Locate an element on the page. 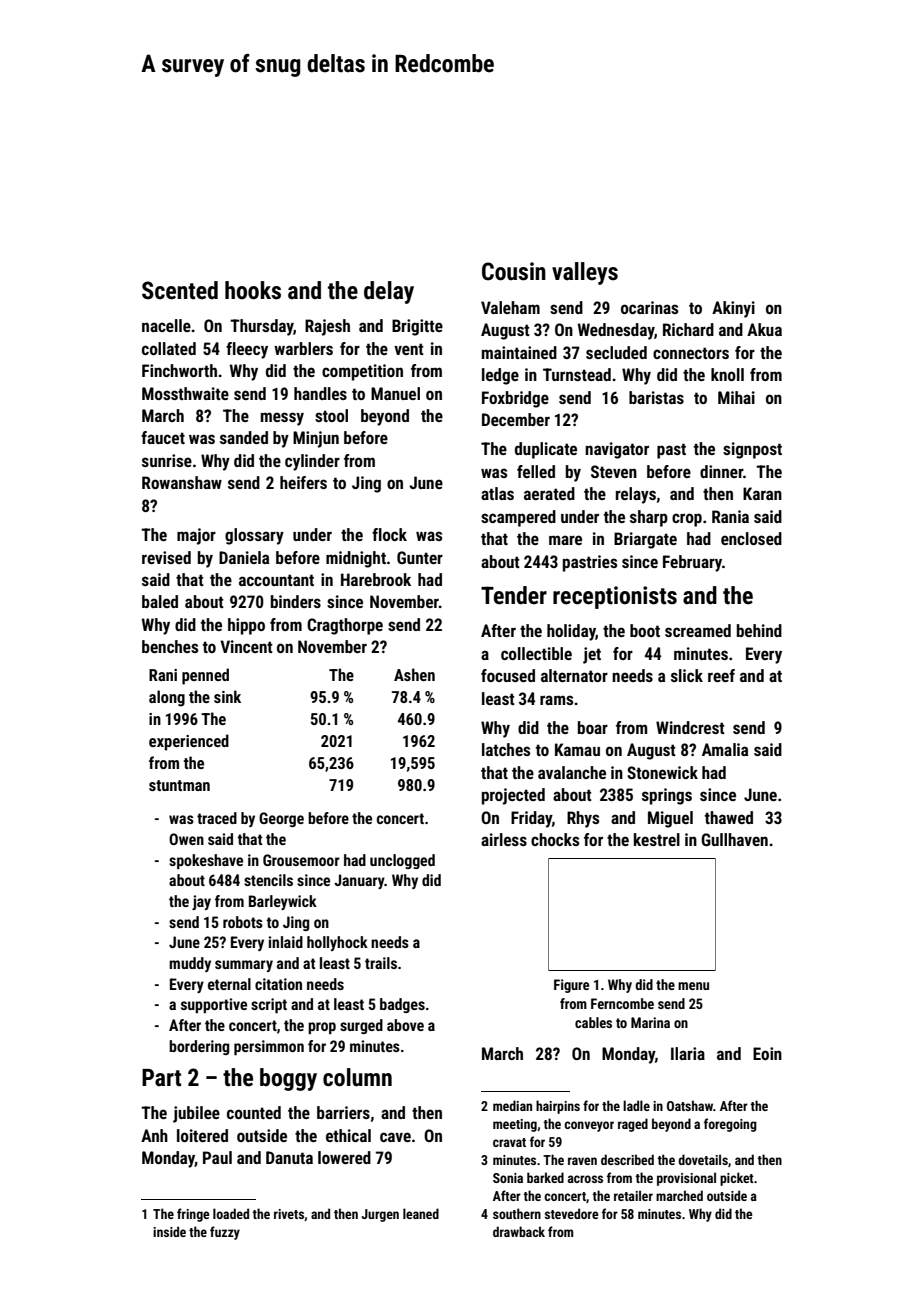  traced is located at coordinates (217, 818).
